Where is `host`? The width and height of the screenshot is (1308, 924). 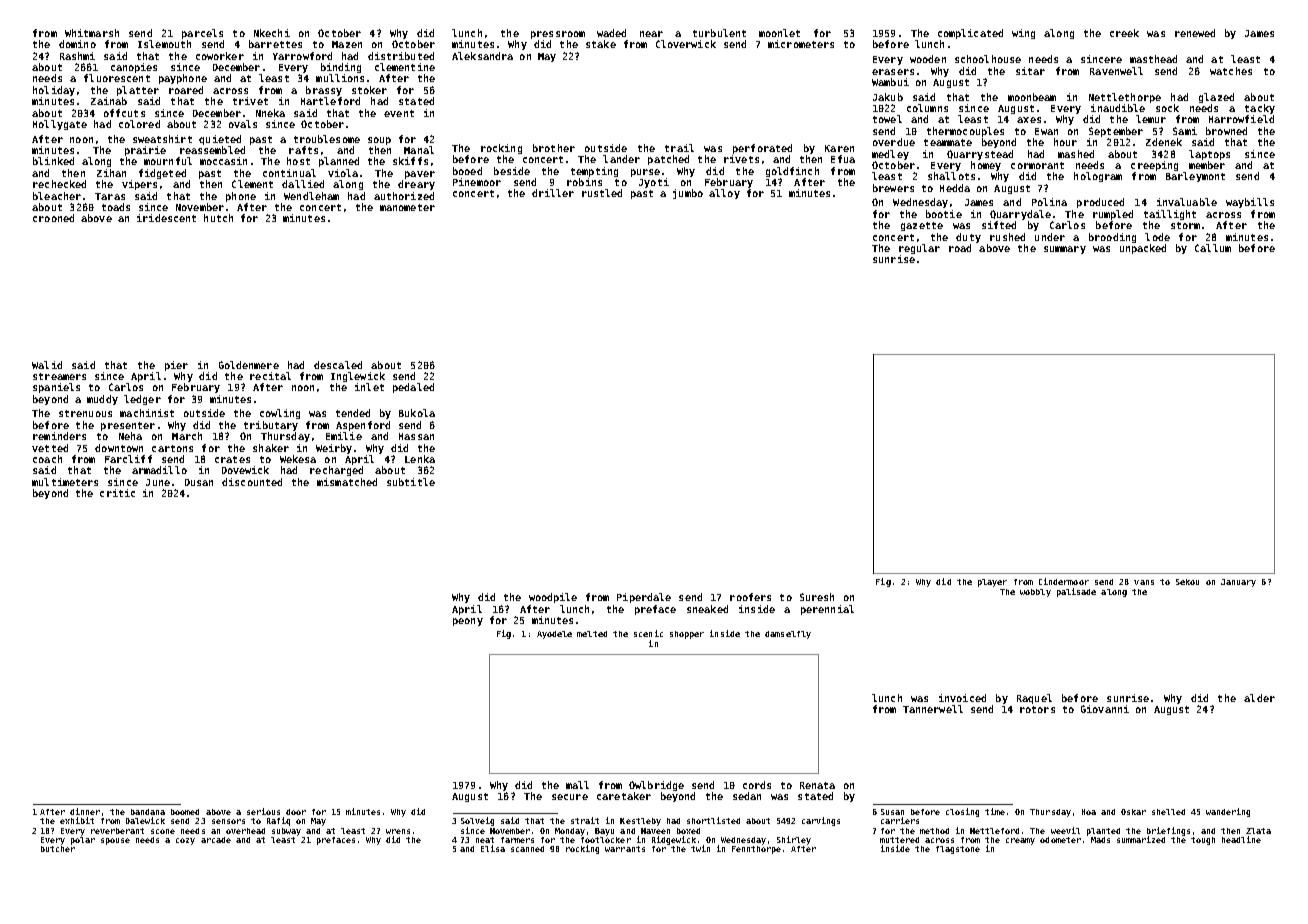
host is located at coordinates (298, 161).
